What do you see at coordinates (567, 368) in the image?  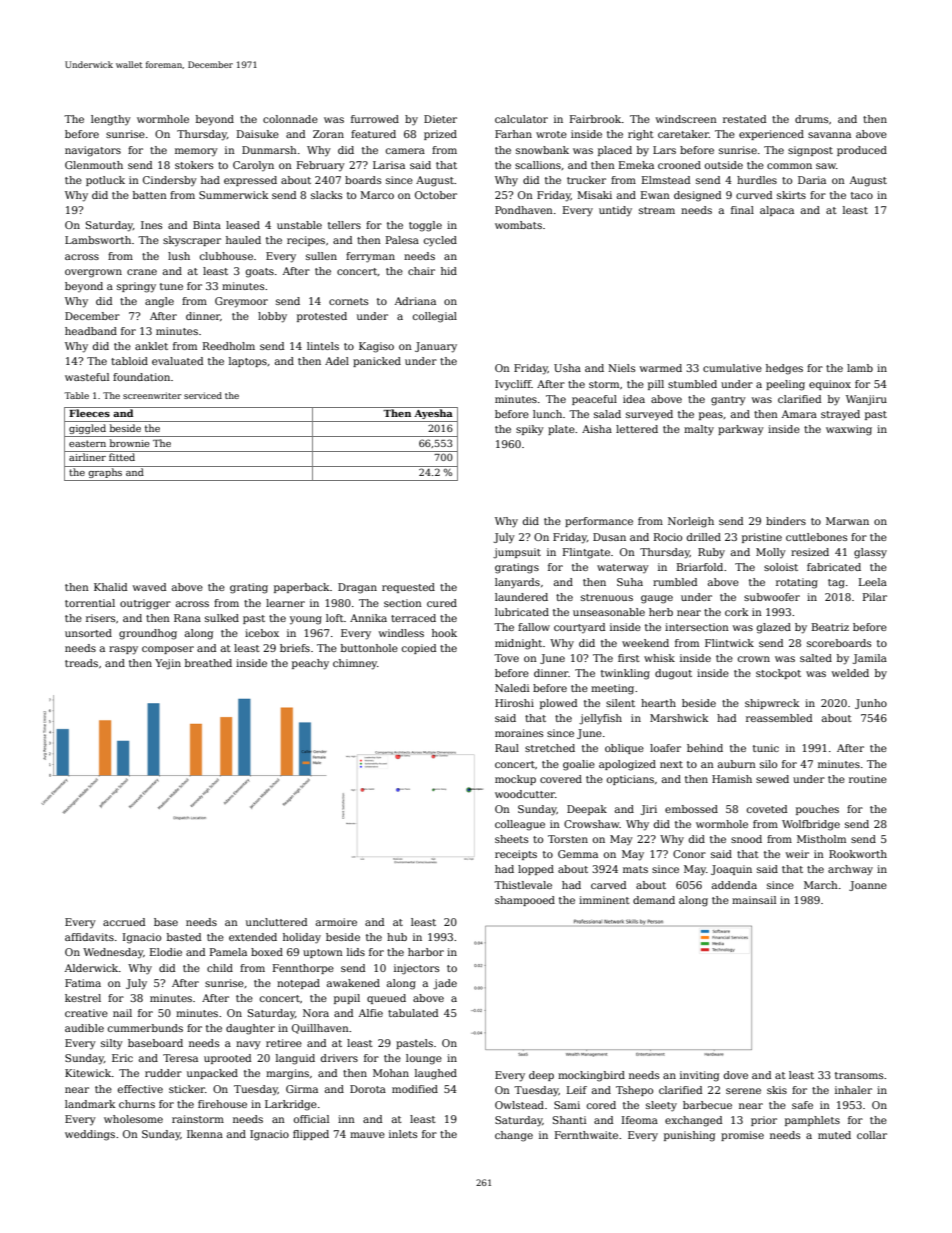 I see `Usha` at bounding box center [567, 368].
